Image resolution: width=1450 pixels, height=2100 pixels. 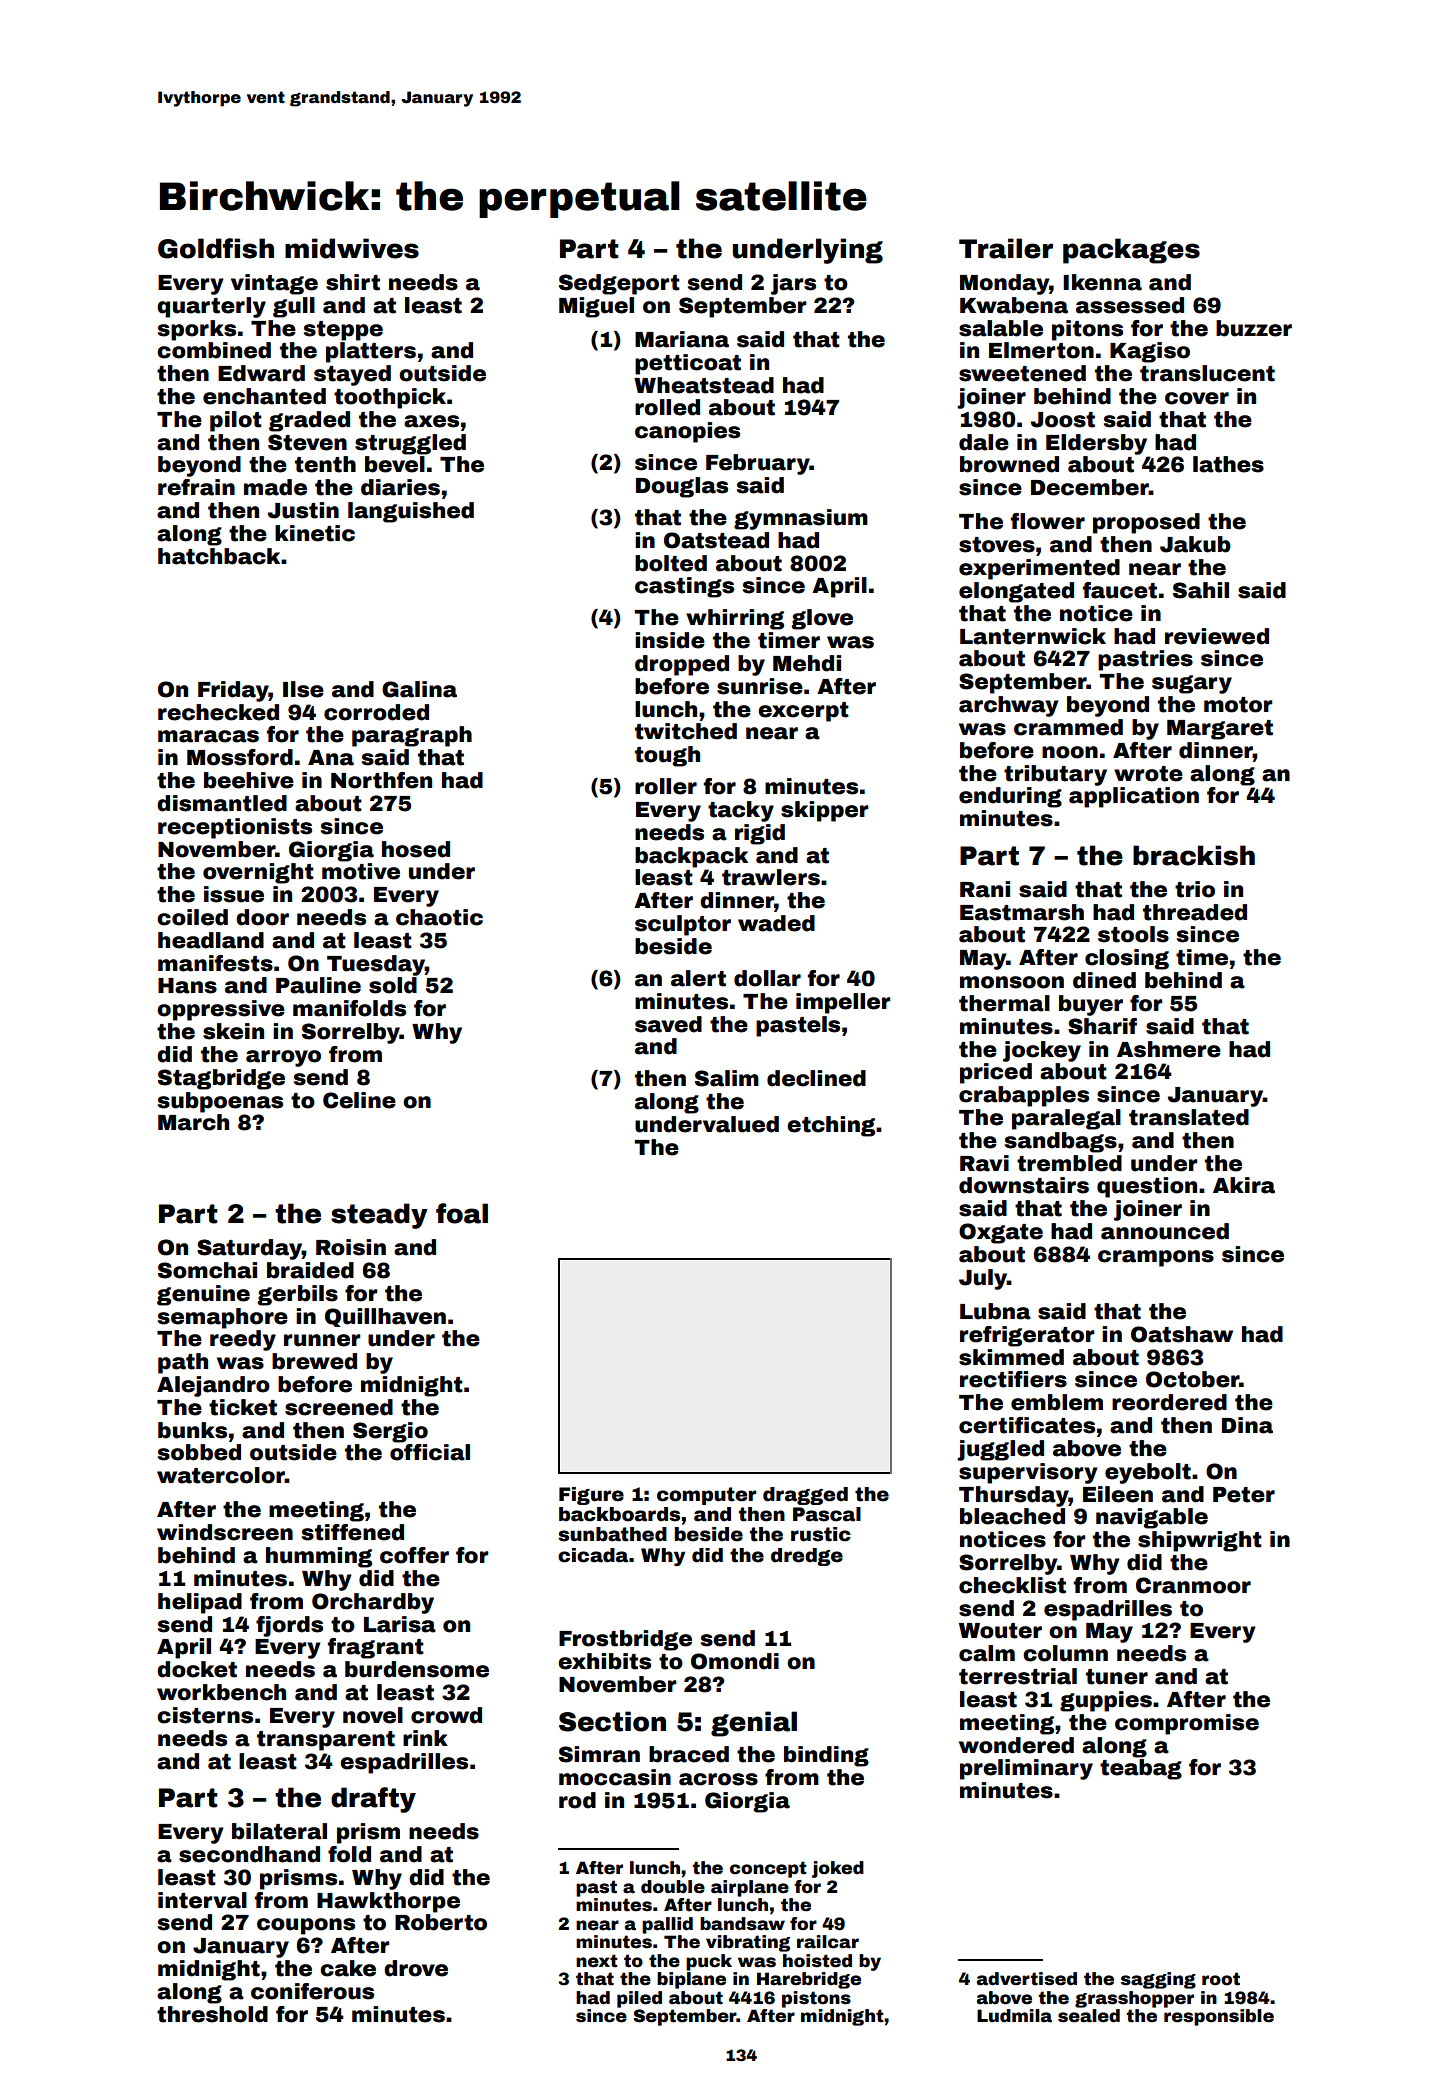 I want to click on Quillhaven, so click(x=385, y=1317).
